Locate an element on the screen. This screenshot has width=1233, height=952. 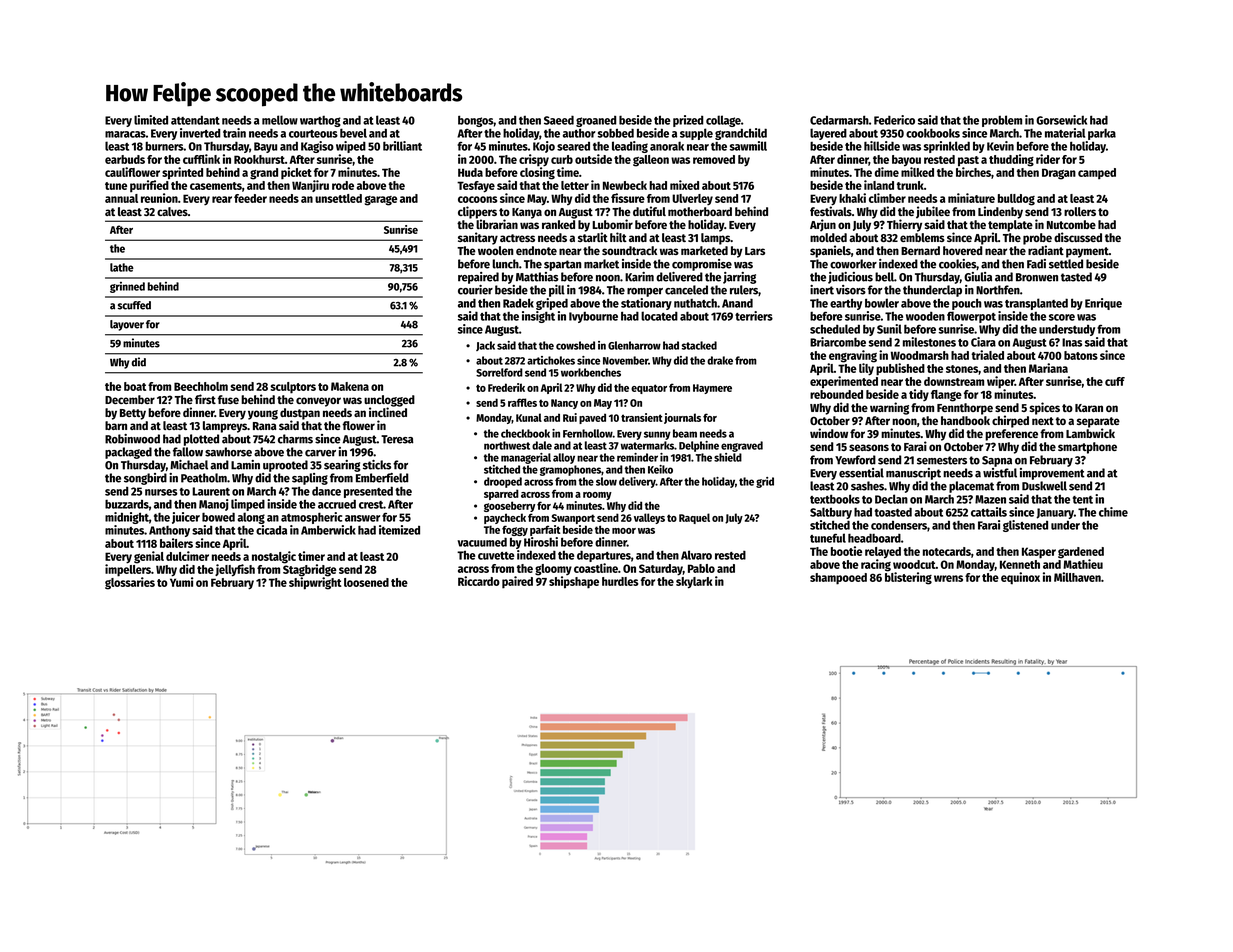
lathe is located at coordinates (122, 267).
